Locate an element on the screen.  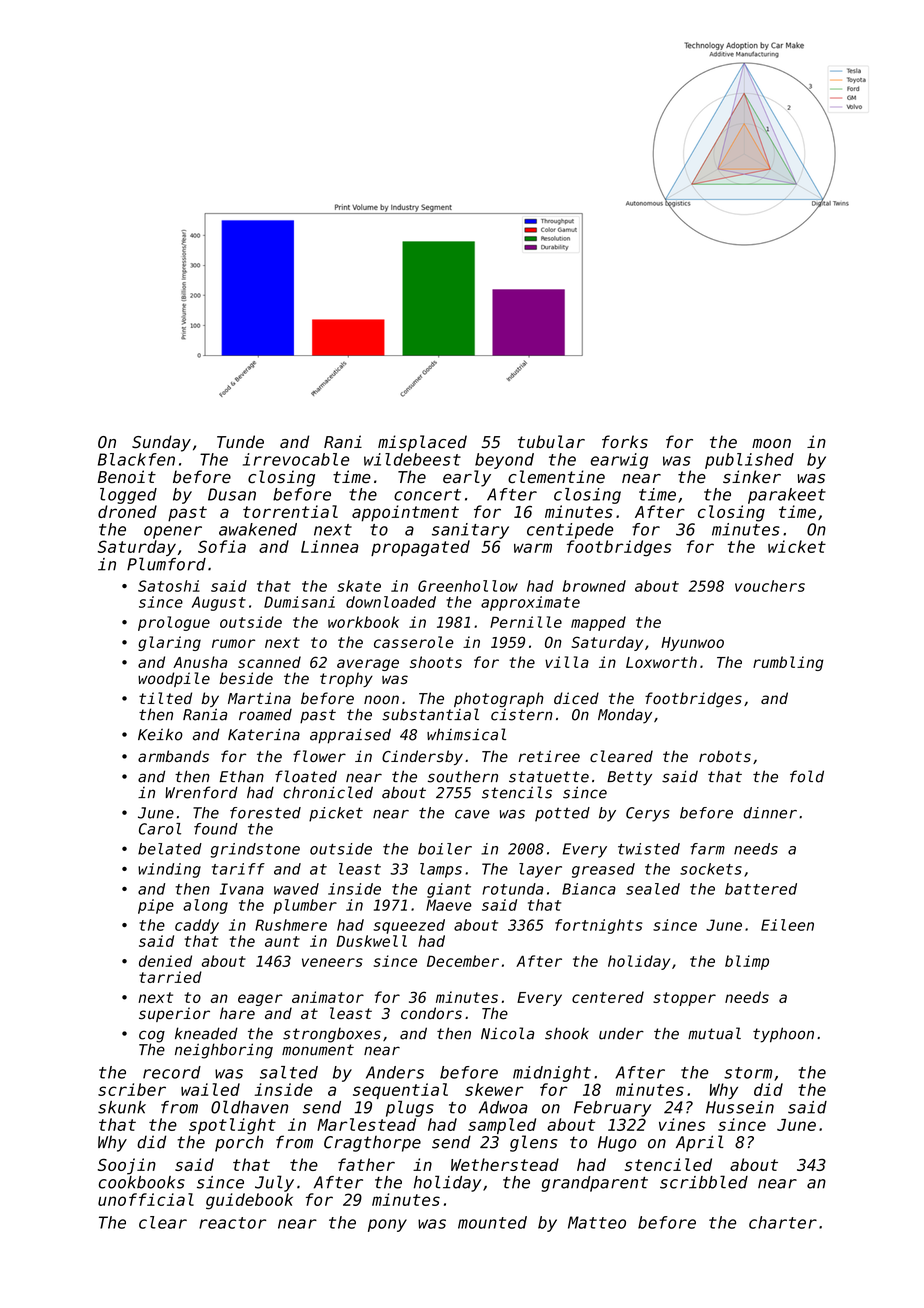
centered is located at coordinates (608, 997).
